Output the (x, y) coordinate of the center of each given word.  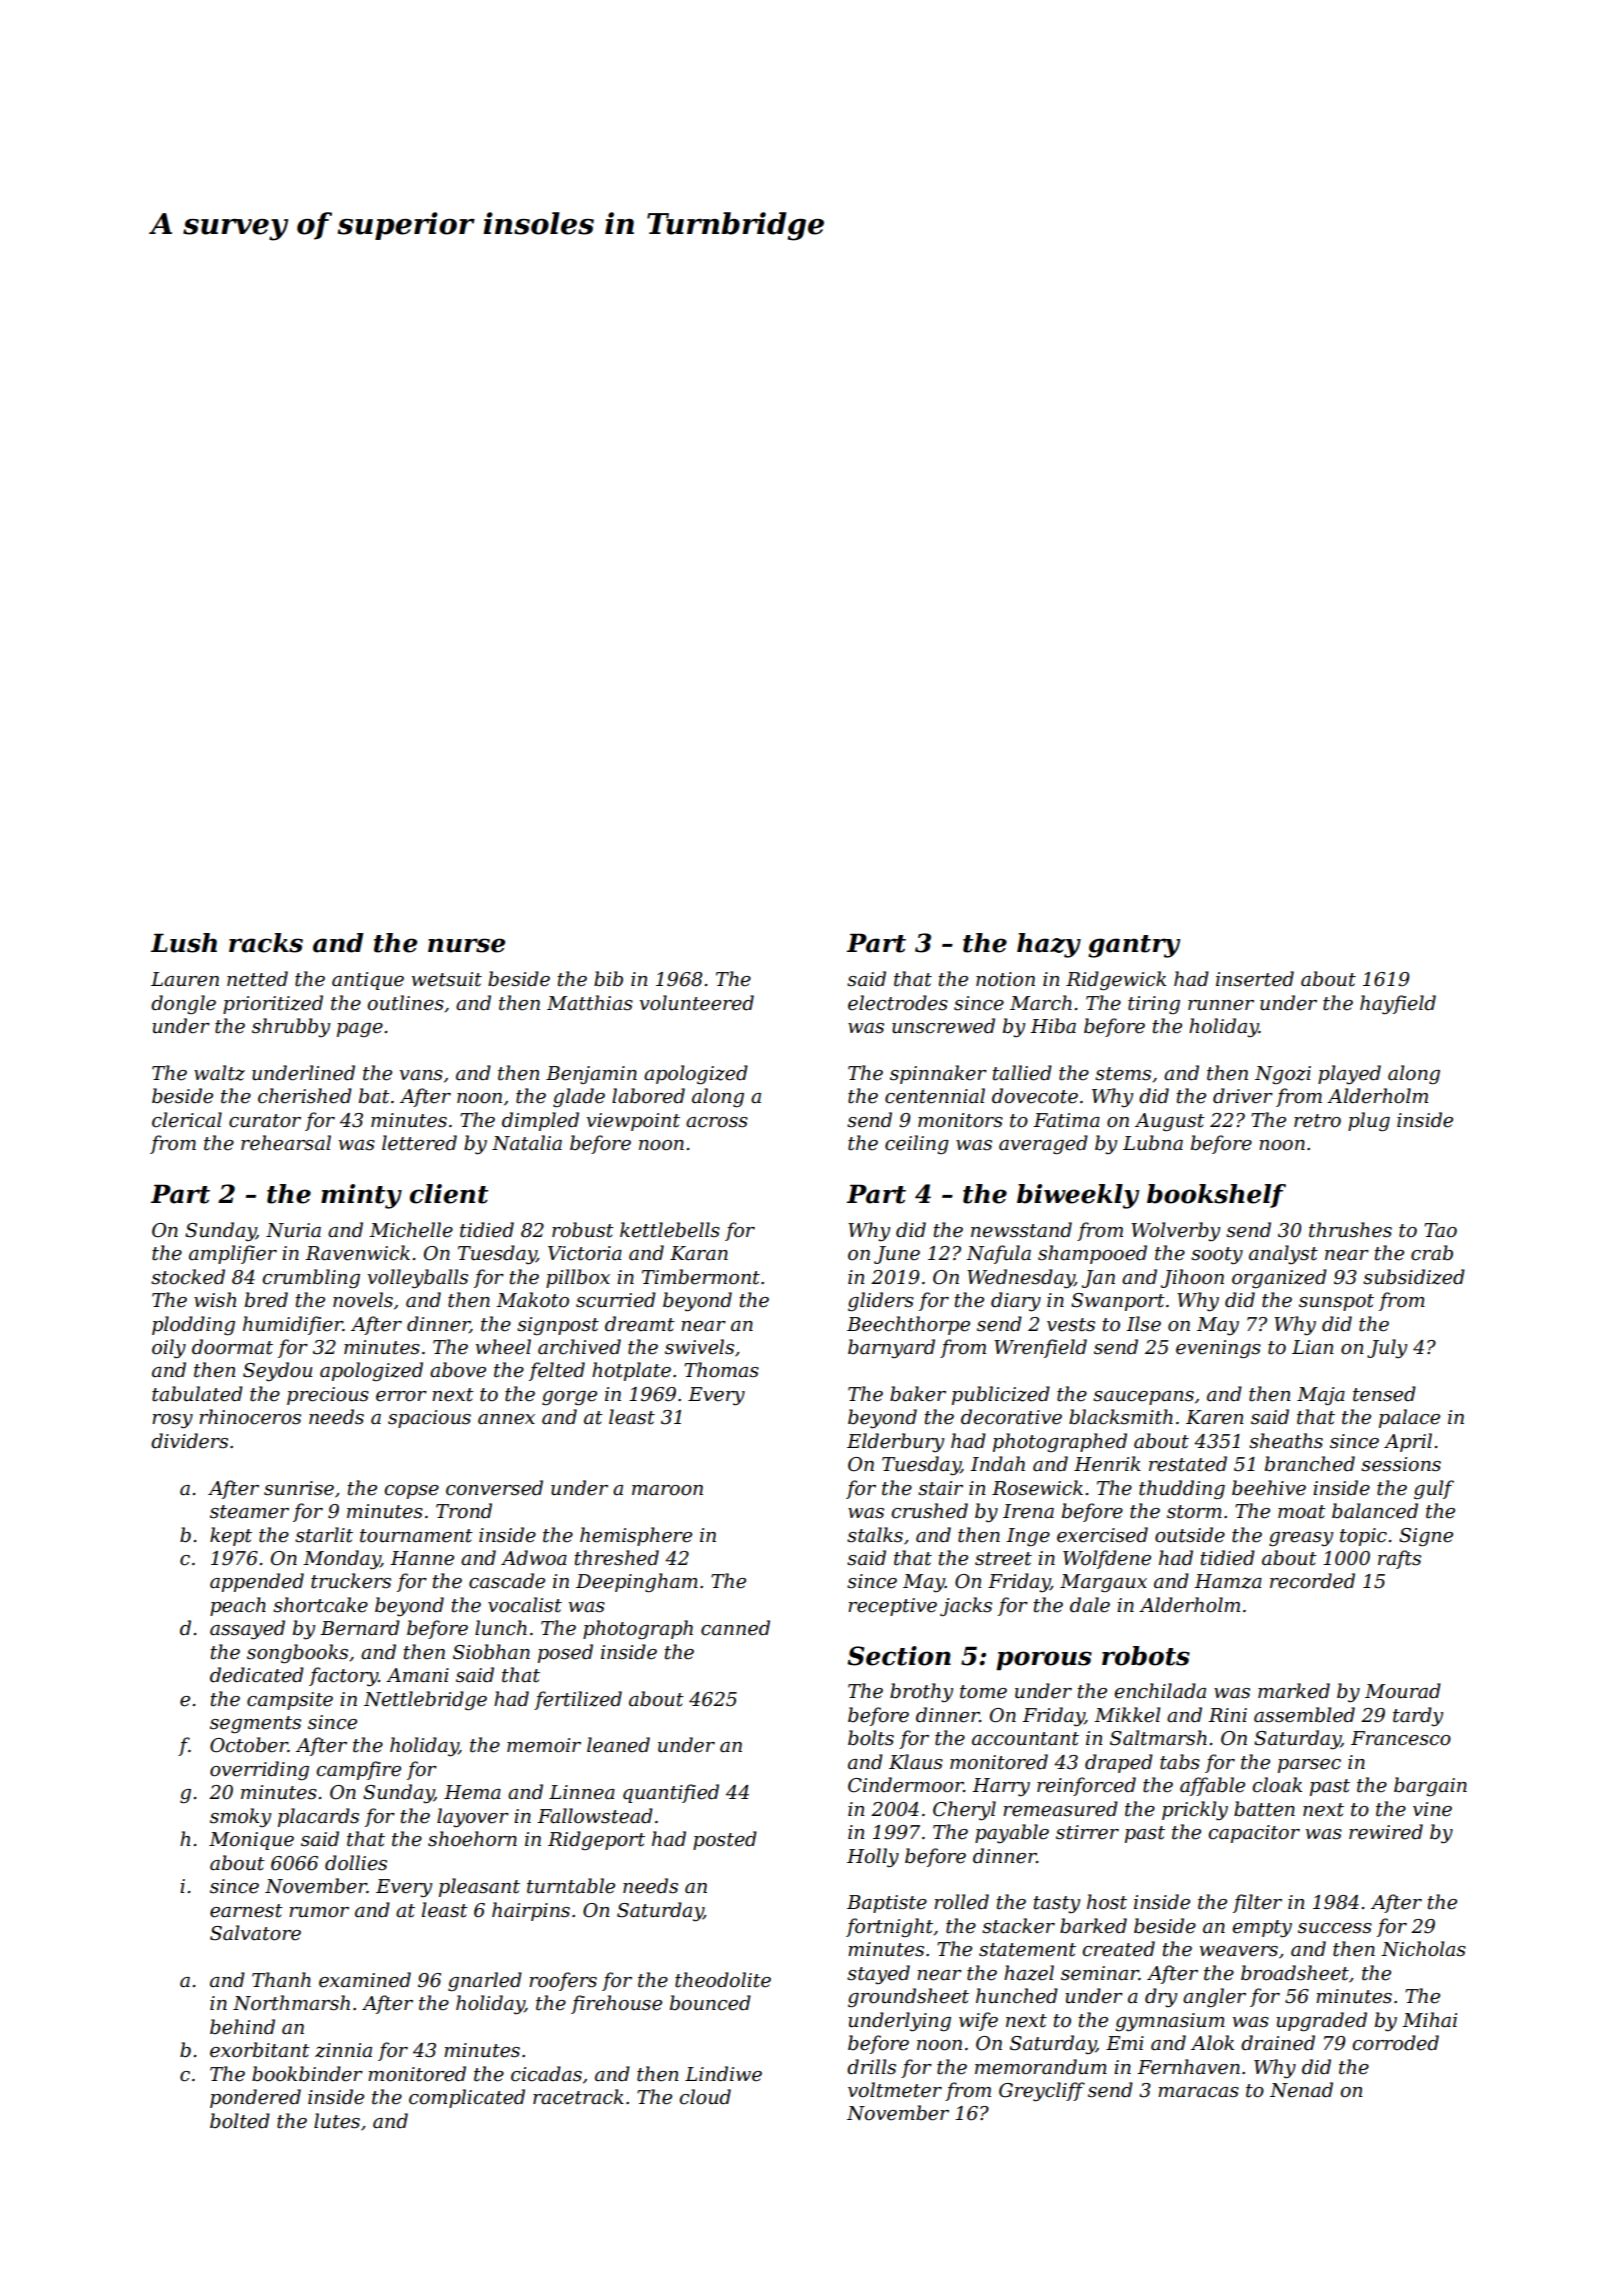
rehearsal (286, 1143)
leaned (618, 1745)
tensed (1384, 1394)
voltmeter (895, 2090)
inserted (1255, 979)
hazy (1049, 945)
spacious (429, 1419)
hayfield (1398, 1005)
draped (1119, 1763)
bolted (240, 2121)
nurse (466, 945)
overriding (259, 1770)
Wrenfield (1040, 1348)
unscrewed (943, 1026)
